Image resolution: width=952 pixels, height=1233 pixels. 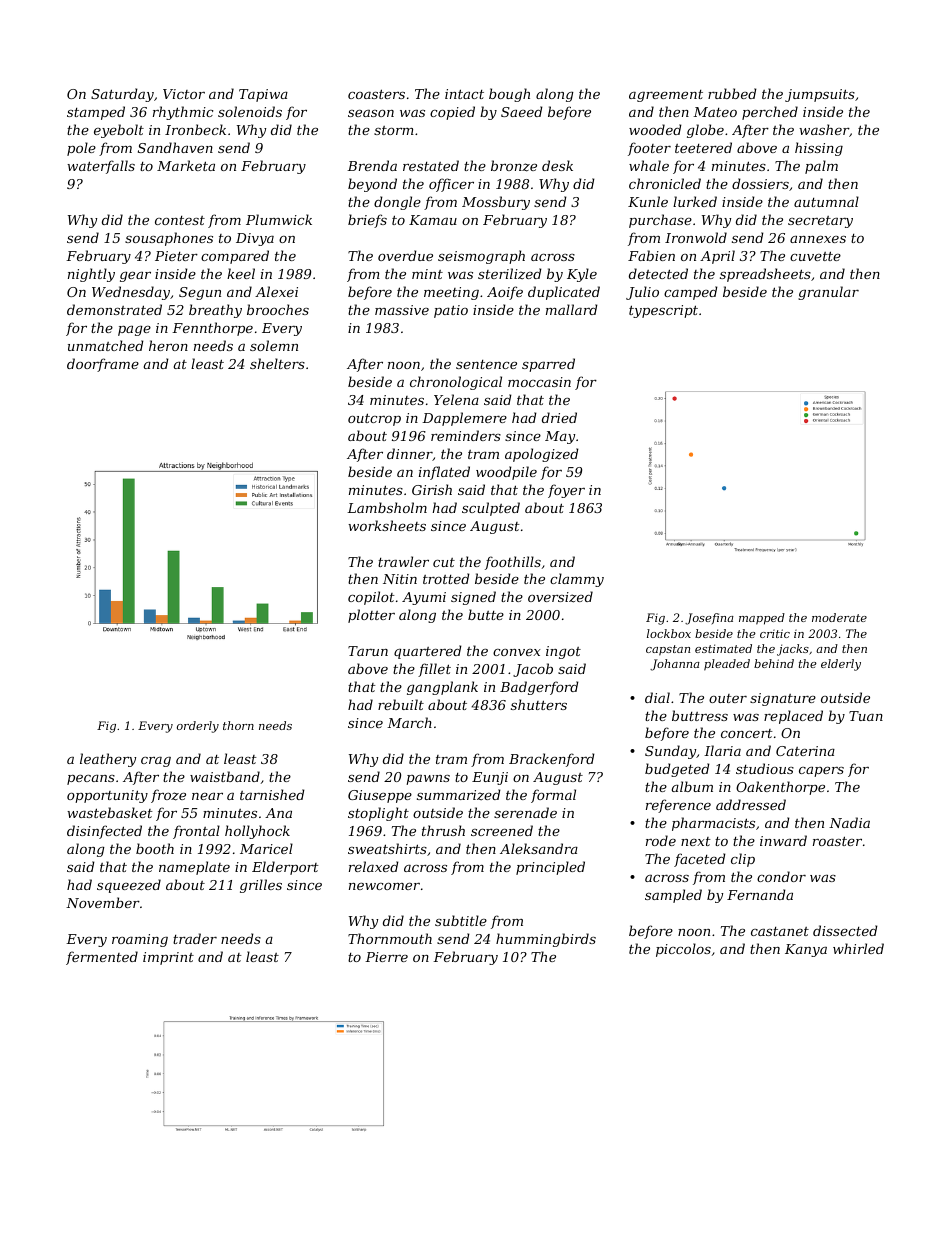 What do you see at coordinates (279, 219) in the document?
I see `Plumwick` at bounding box center [279, 219].
